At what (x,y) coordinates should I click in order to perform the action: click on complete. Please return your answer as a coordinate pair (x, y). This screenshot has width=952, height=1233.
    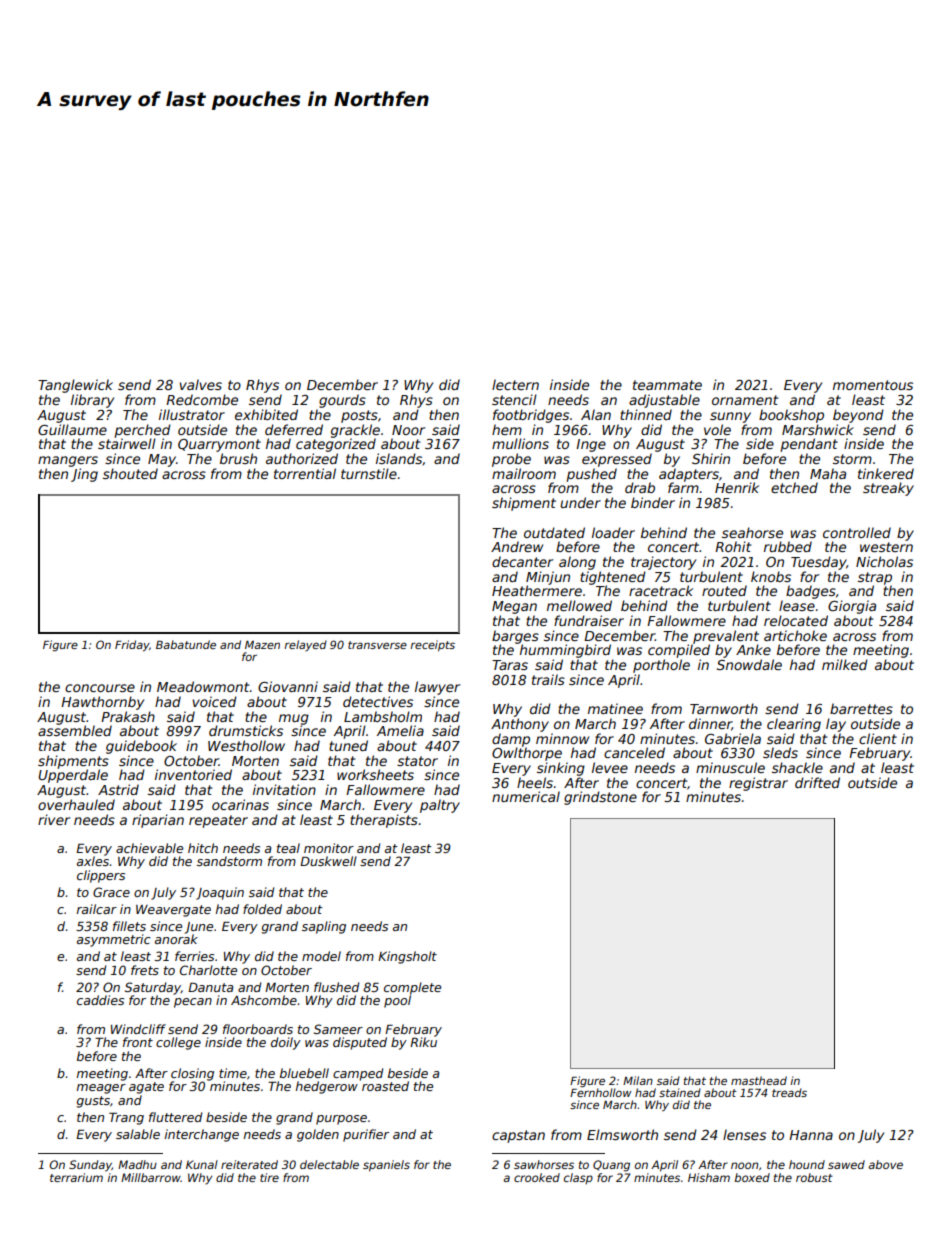
    Looking at the image, I should click on (412, 988).
